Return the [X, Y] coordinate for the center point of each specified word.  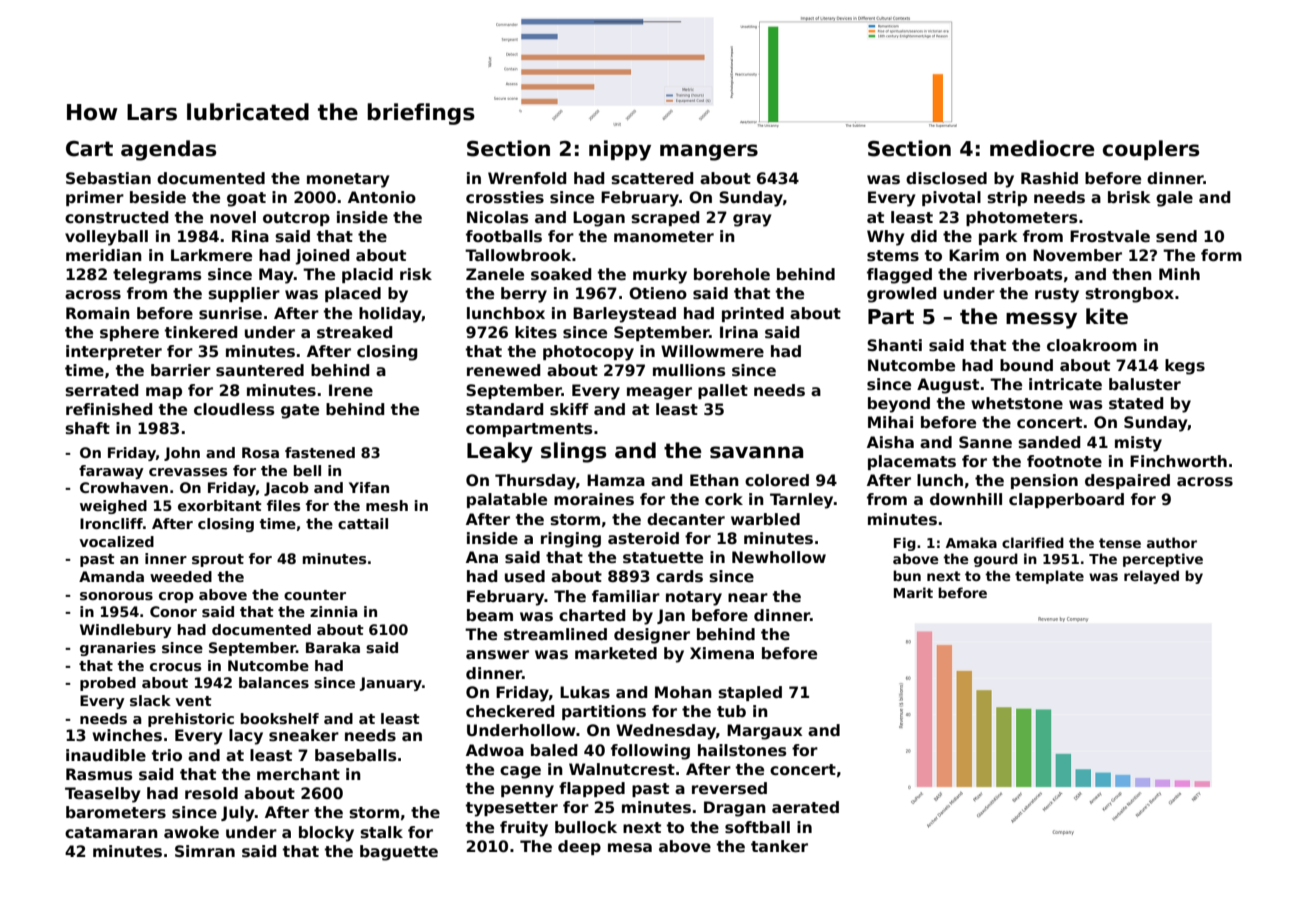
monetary [348, 180]
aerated [805, 807]
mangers [709, 152]
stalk [381, 832]
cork [724, 499]
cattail [363, 523]
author [1172, 542]
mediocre [1042, 148]
